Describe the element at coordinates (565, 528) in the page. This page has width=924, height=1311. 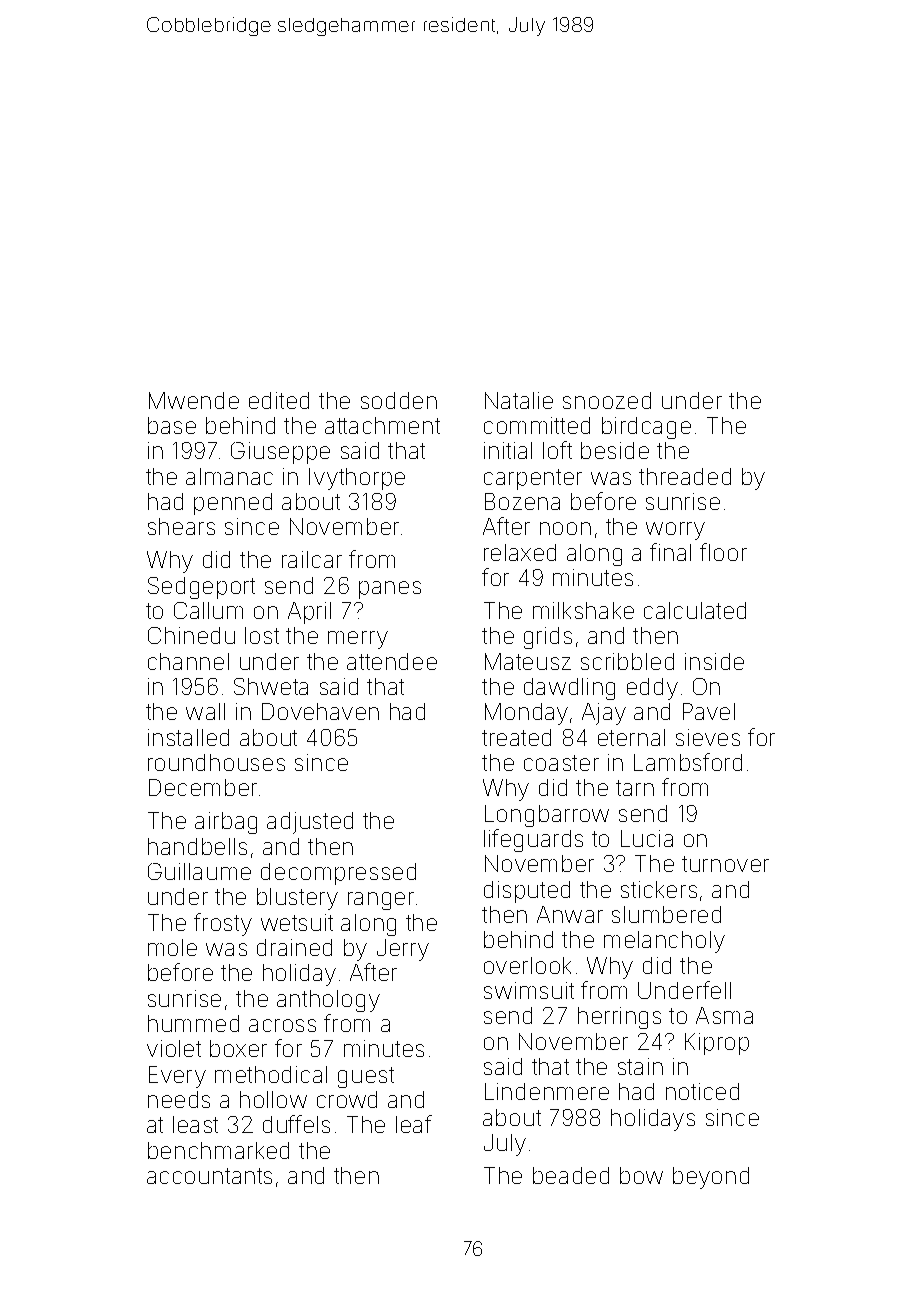
I see `noon` at that location.
